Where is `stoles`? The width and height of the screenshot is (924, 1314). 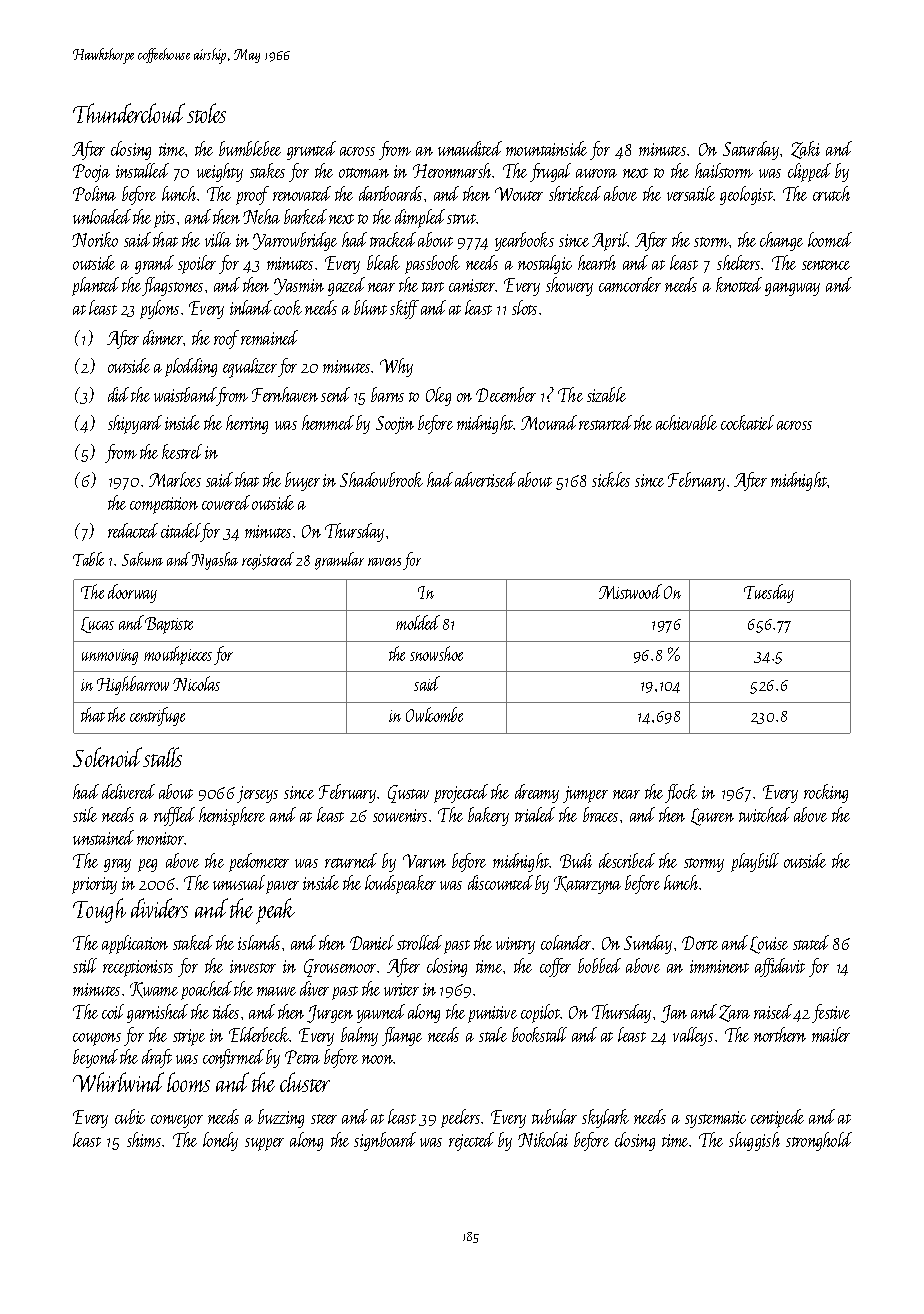 stoles is located at coordinates (206, 113).
